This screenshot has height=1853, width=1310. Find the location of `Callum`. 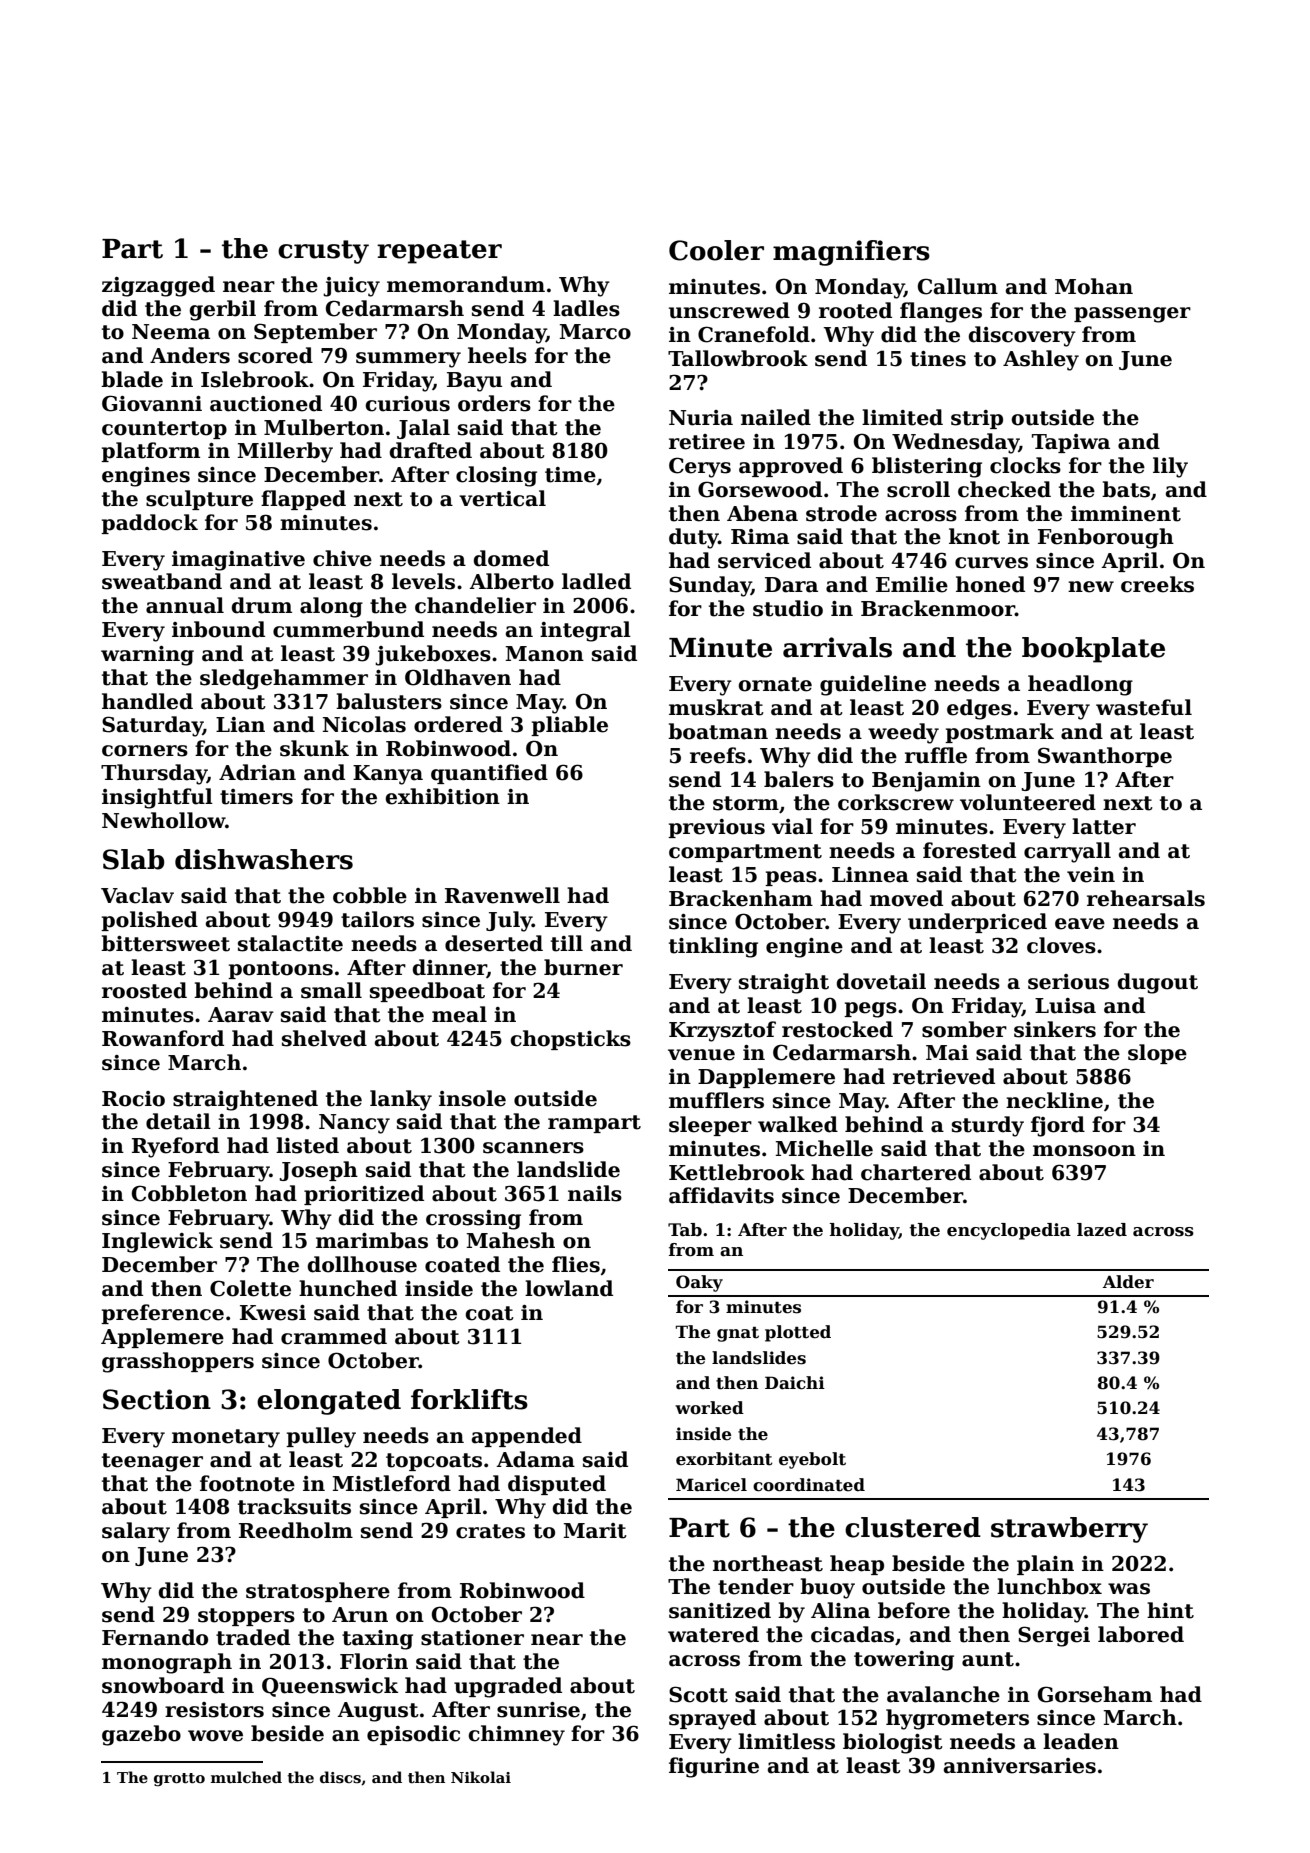

Callum is located at coordinates (958, 286).
